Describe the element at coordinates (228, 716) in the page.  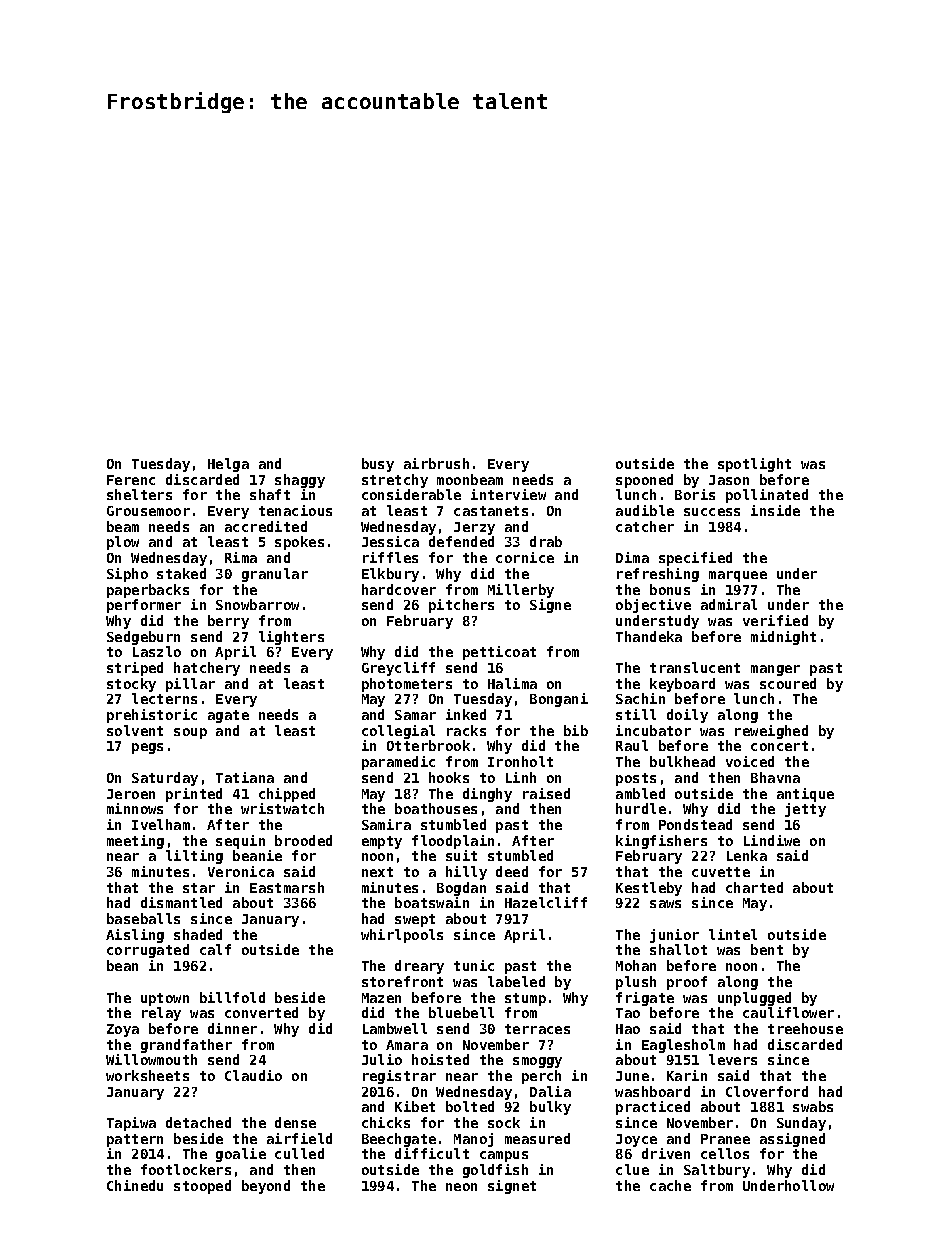
I see `agate` at that location.
